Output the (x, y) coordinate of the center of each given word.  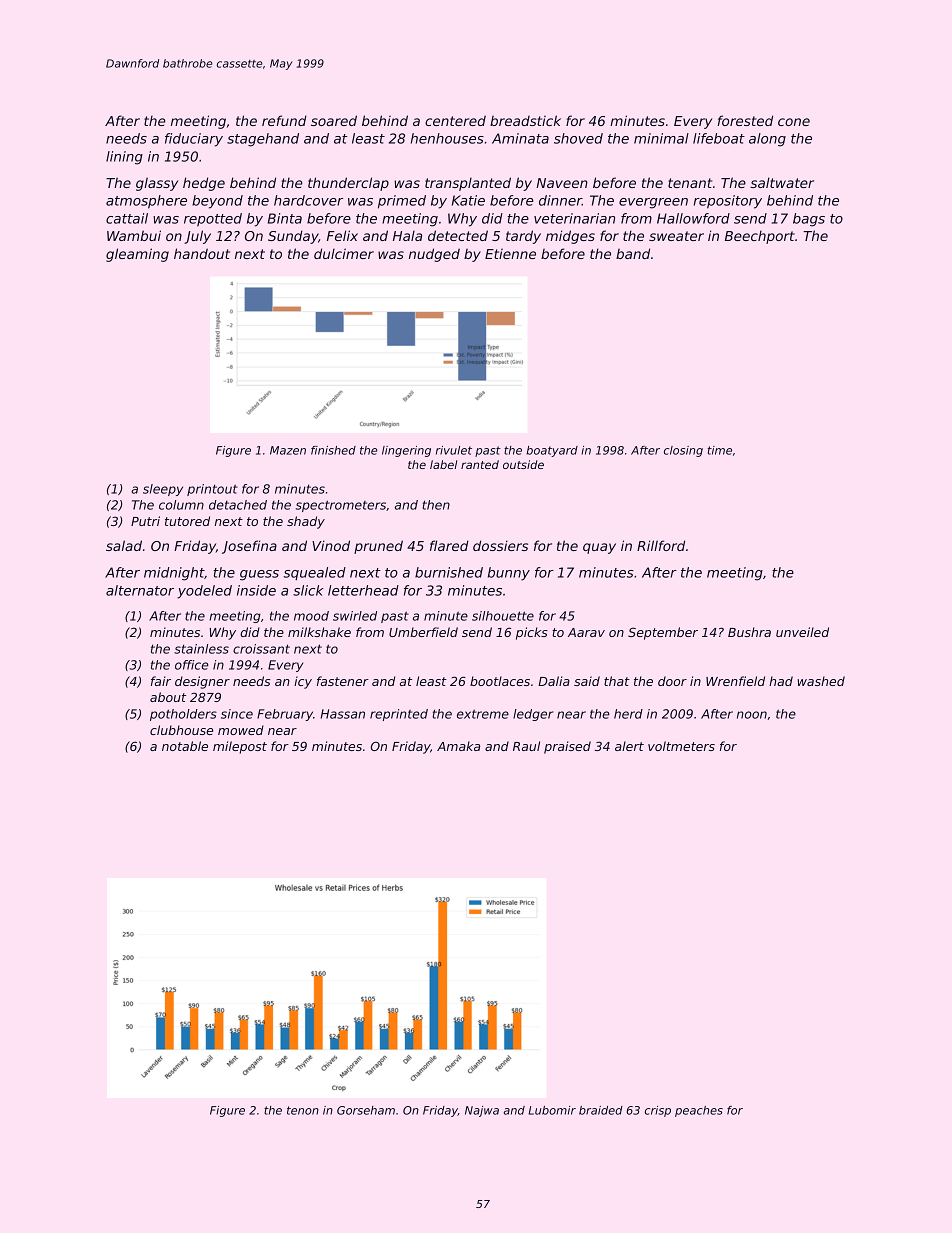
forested (745, 120)
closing (683, 451)
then (436, 505)
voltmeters (681, 746)
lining (124, 158)
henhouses (447, 138)
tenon (303, 1110)
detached (238, 505)
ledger (533, 715)
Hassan (343, 714)
